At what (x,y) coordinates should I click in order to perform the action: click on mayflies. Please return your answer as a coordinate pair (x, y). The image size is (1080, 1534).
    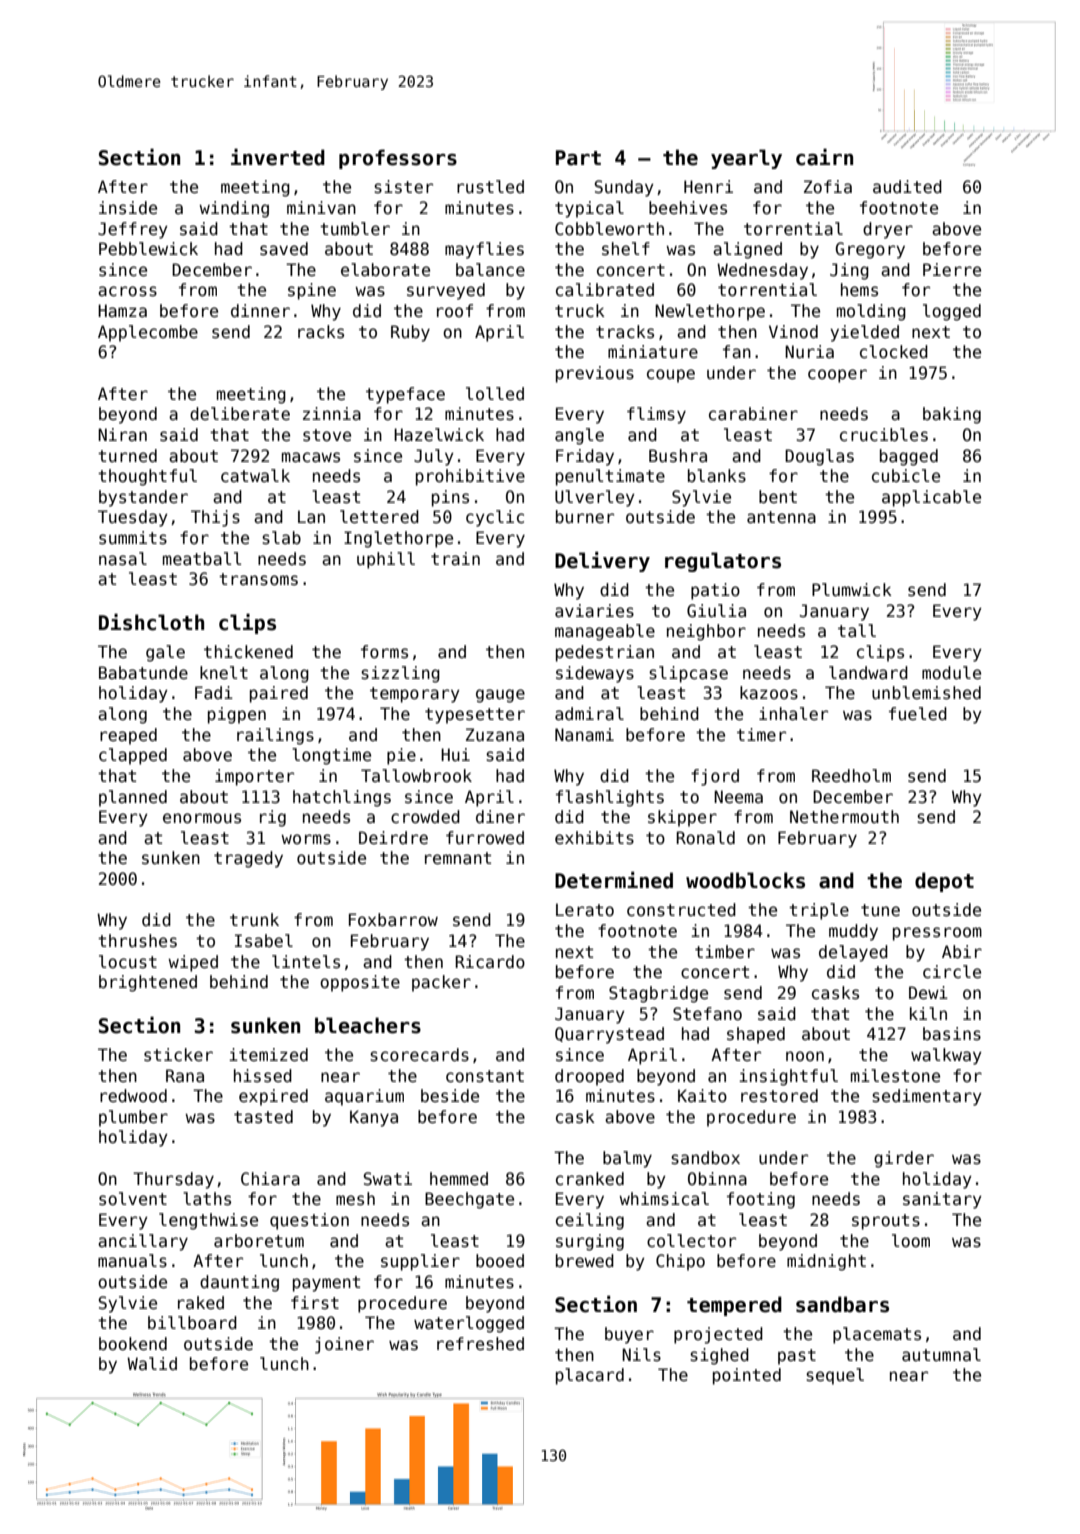
    Looking at the image, I should click on (484, 250).
